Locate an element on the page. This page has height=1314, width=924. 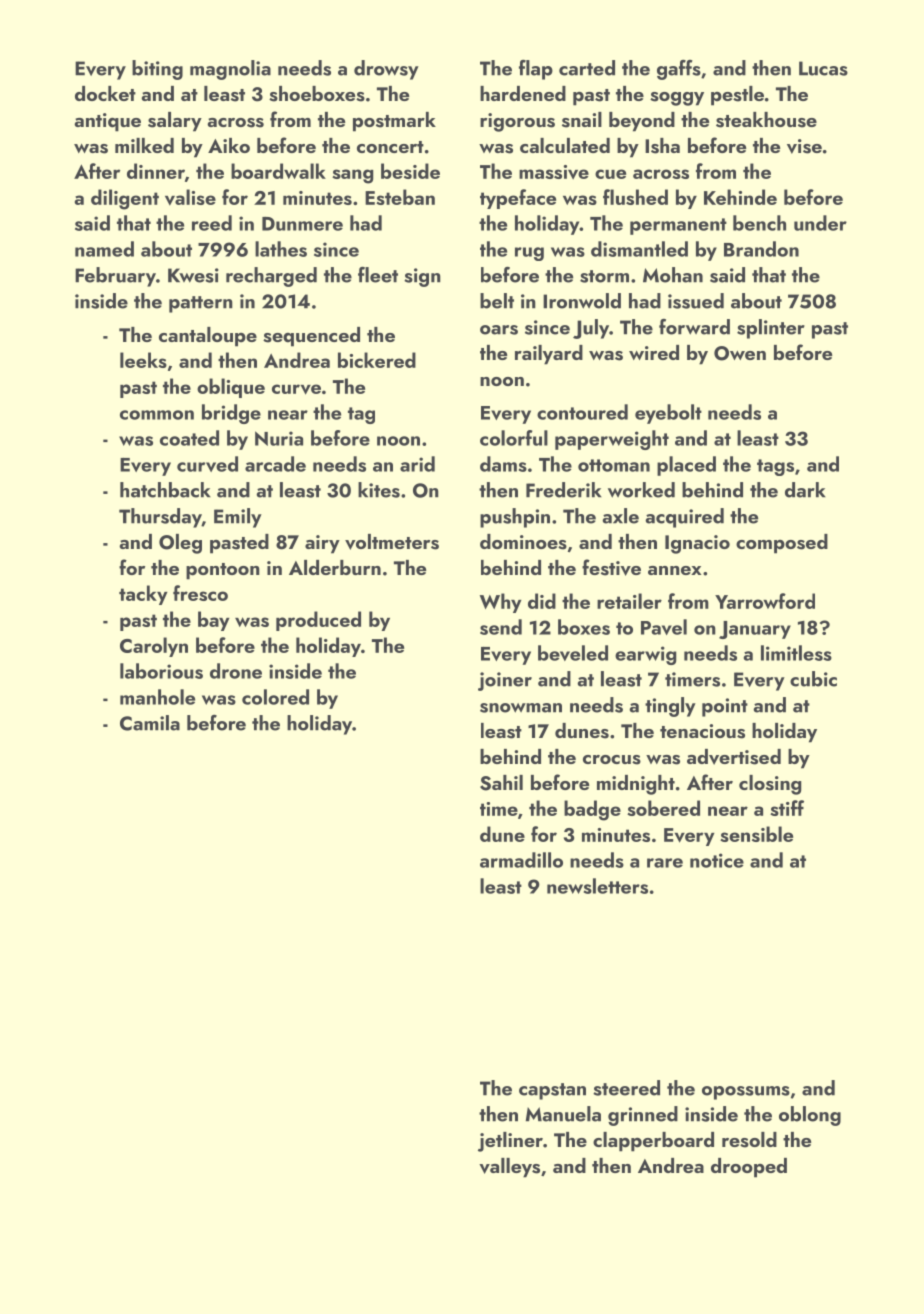
Kwesi is located at coordinates (193, 275).
